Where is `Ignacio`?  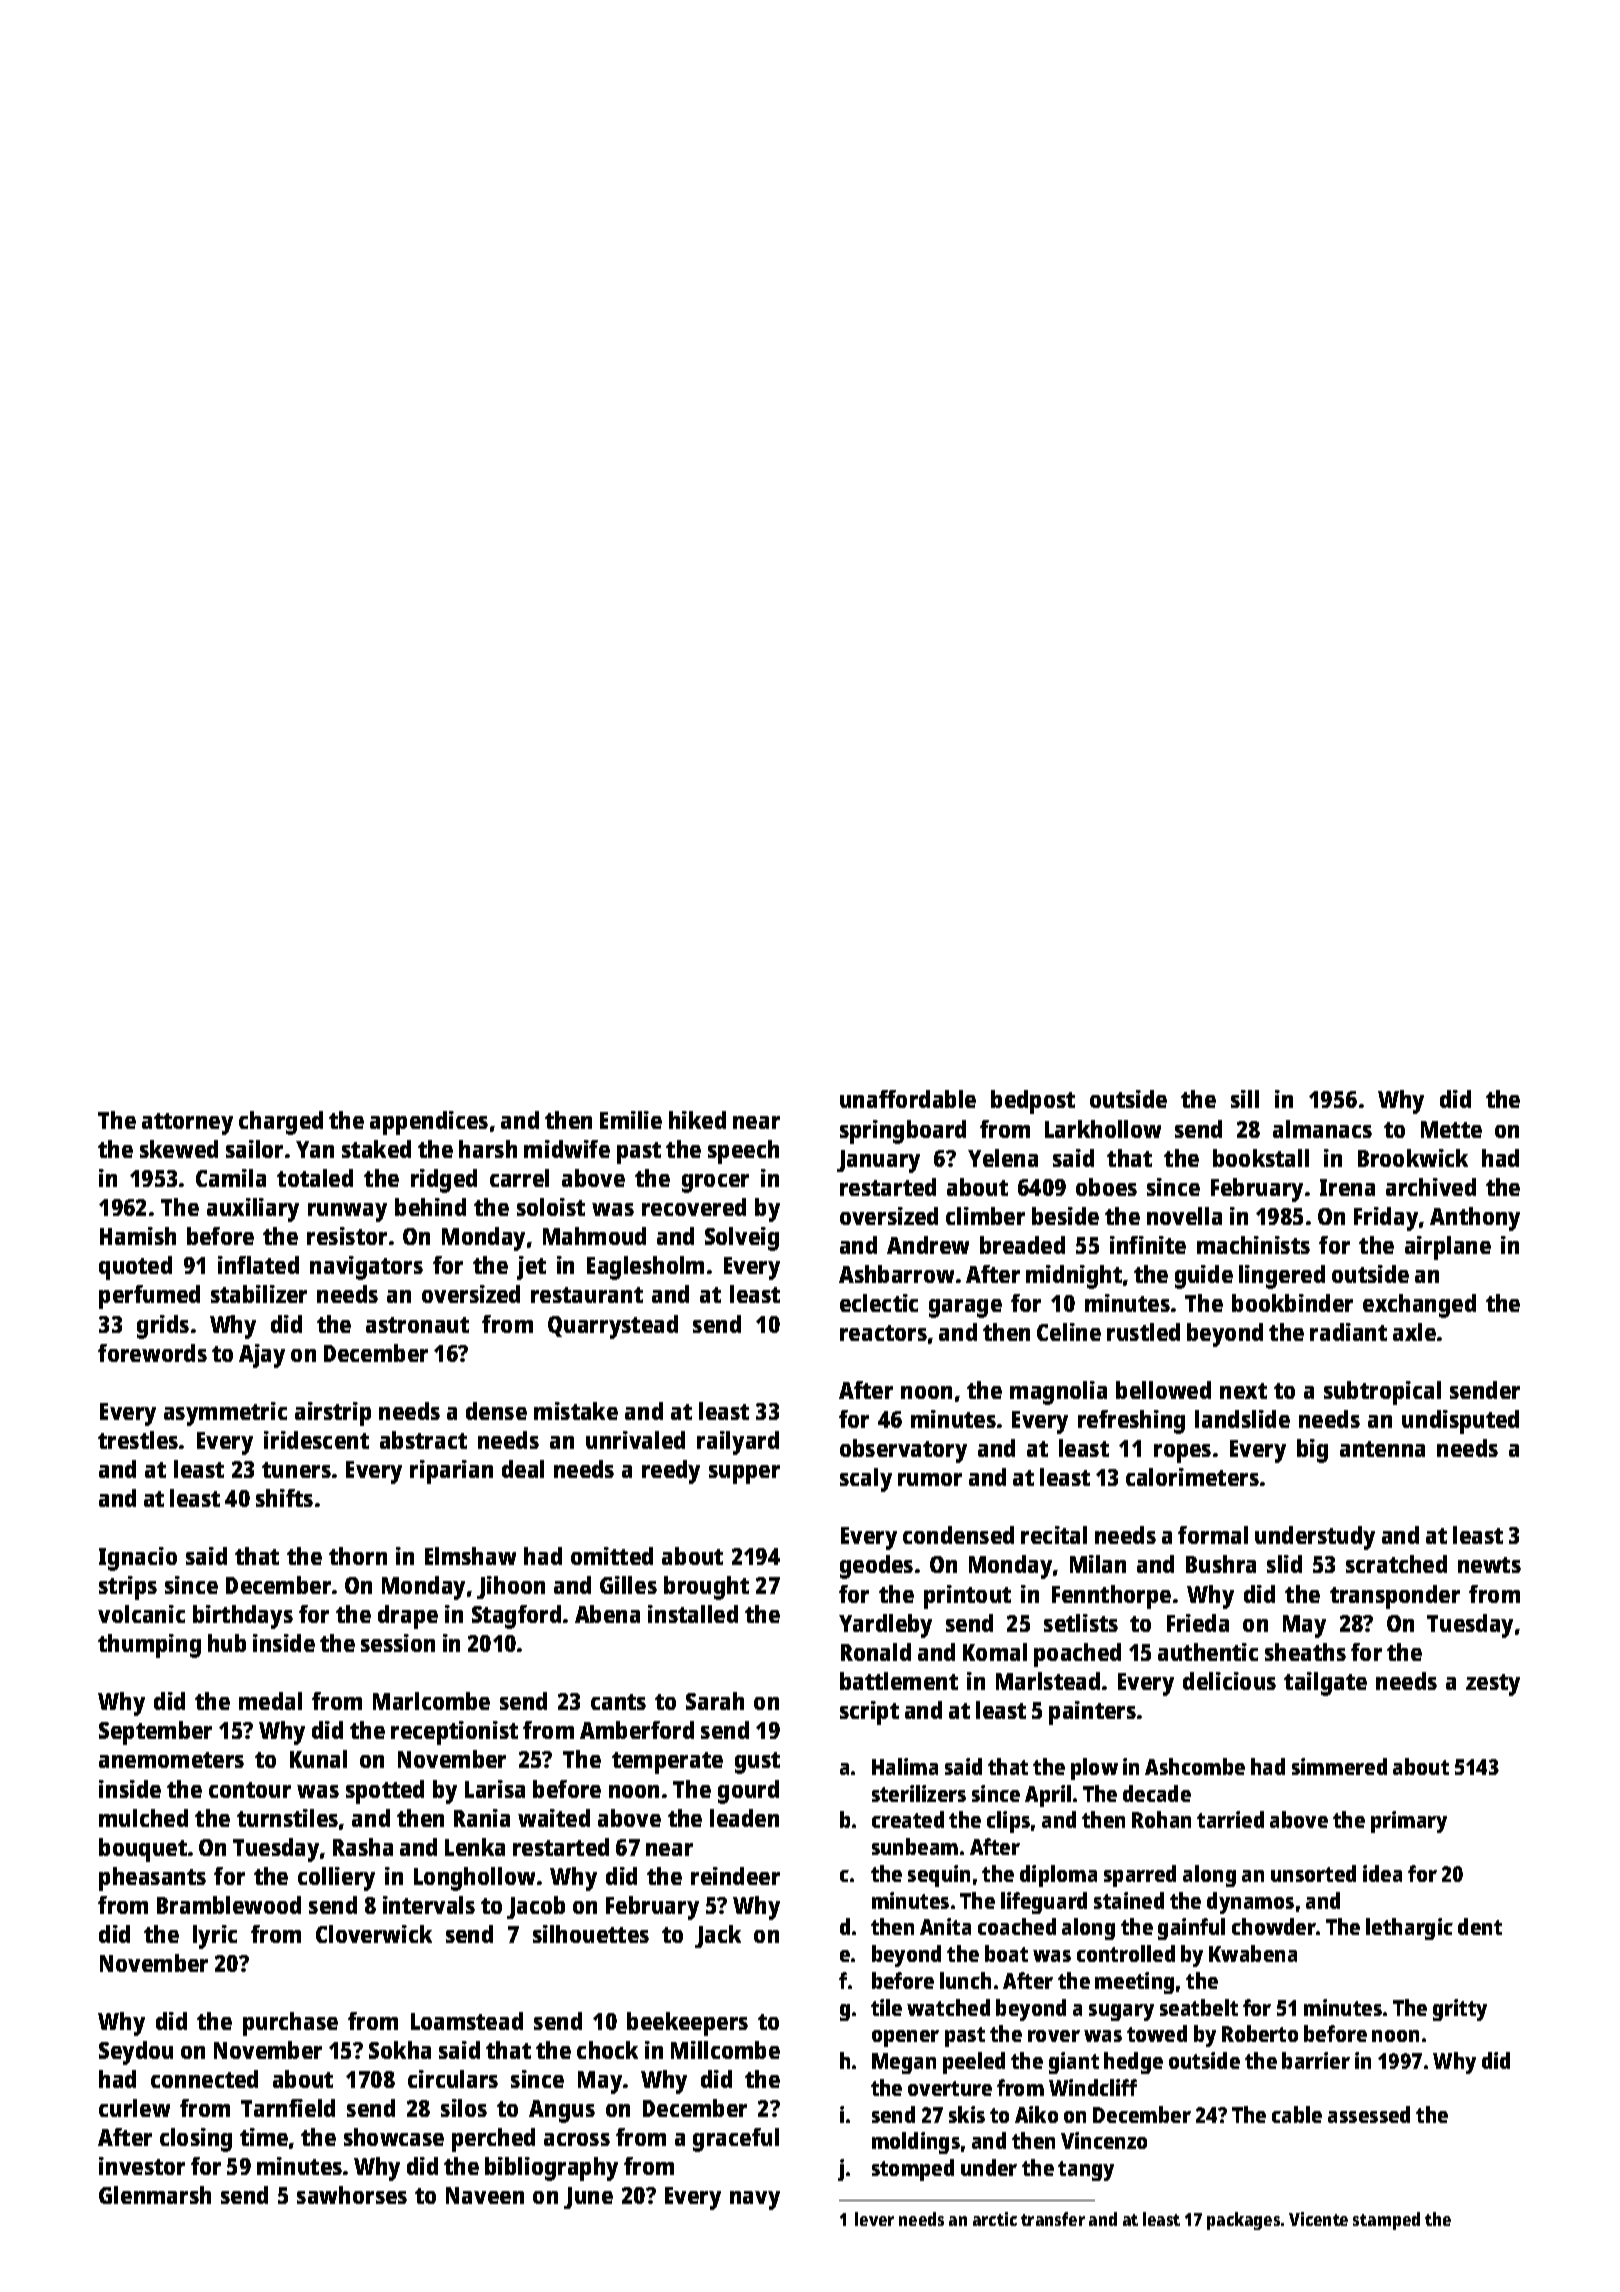
Ignacio is located at coordinates (138, 1559).
